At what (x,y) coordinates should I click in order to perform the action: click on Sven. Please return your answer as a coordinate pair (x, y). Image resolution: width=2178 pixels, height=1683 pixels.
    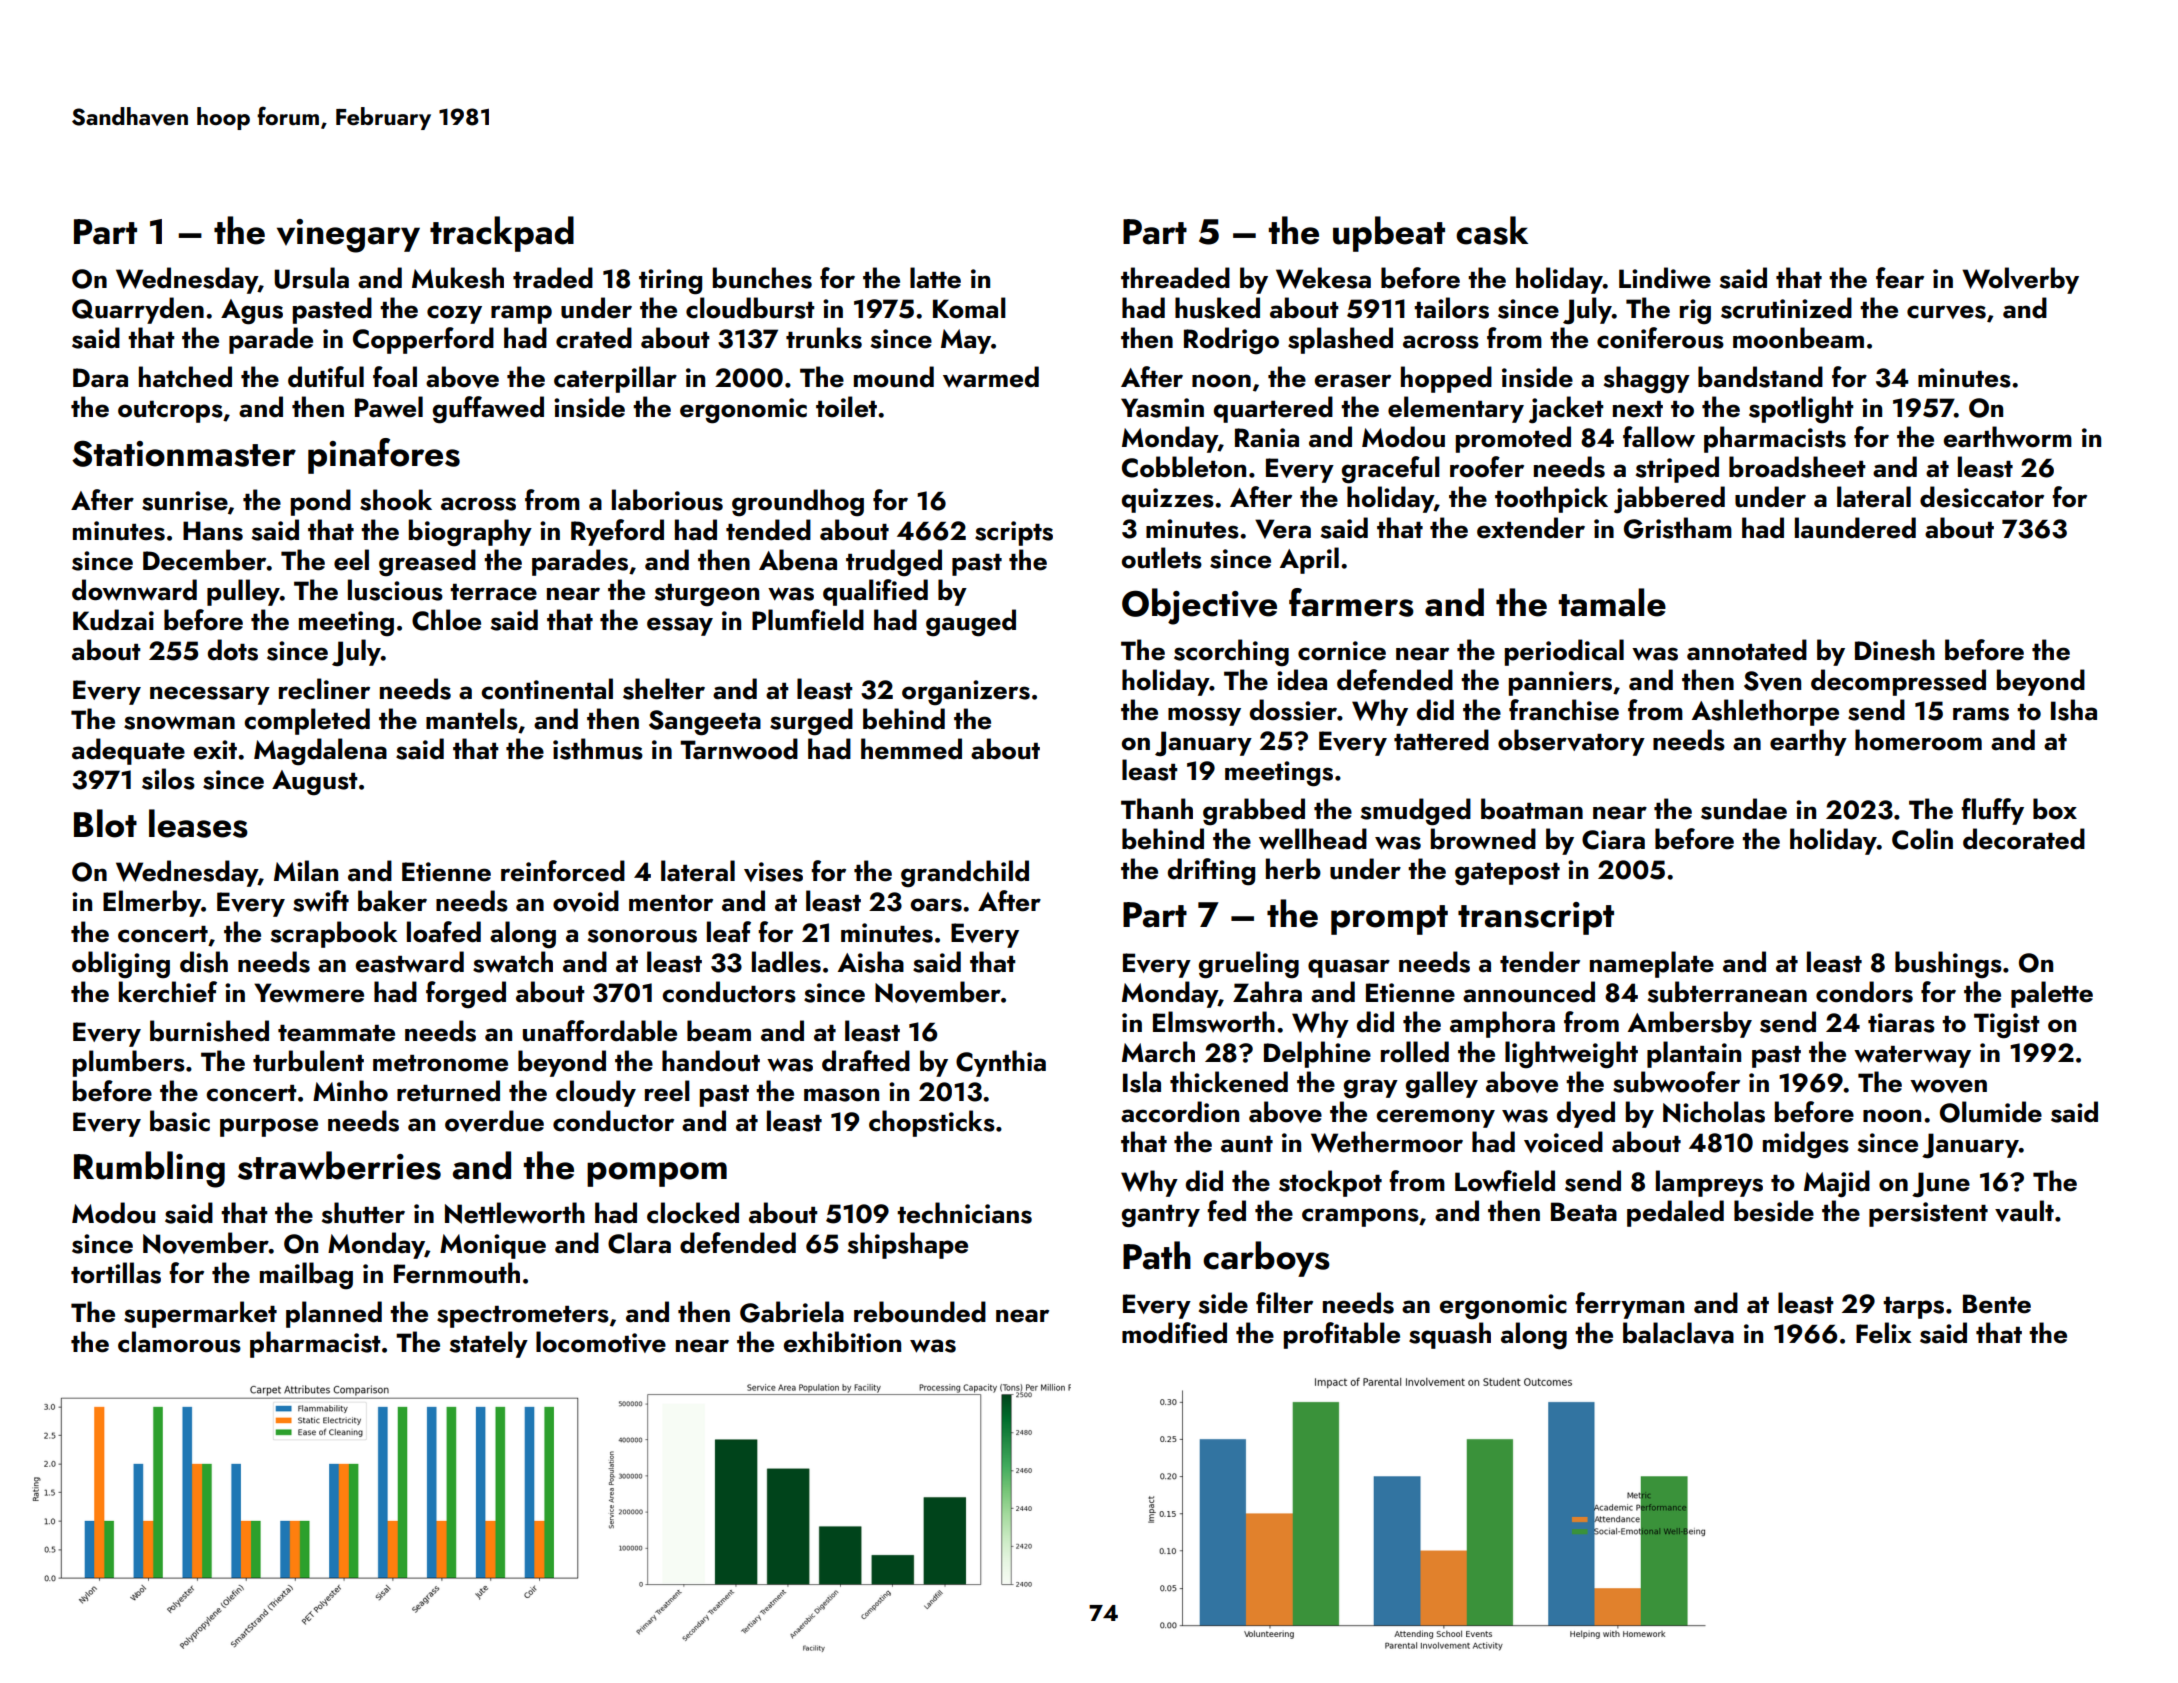
    Looking at the image, I should click on (1772, 681).
